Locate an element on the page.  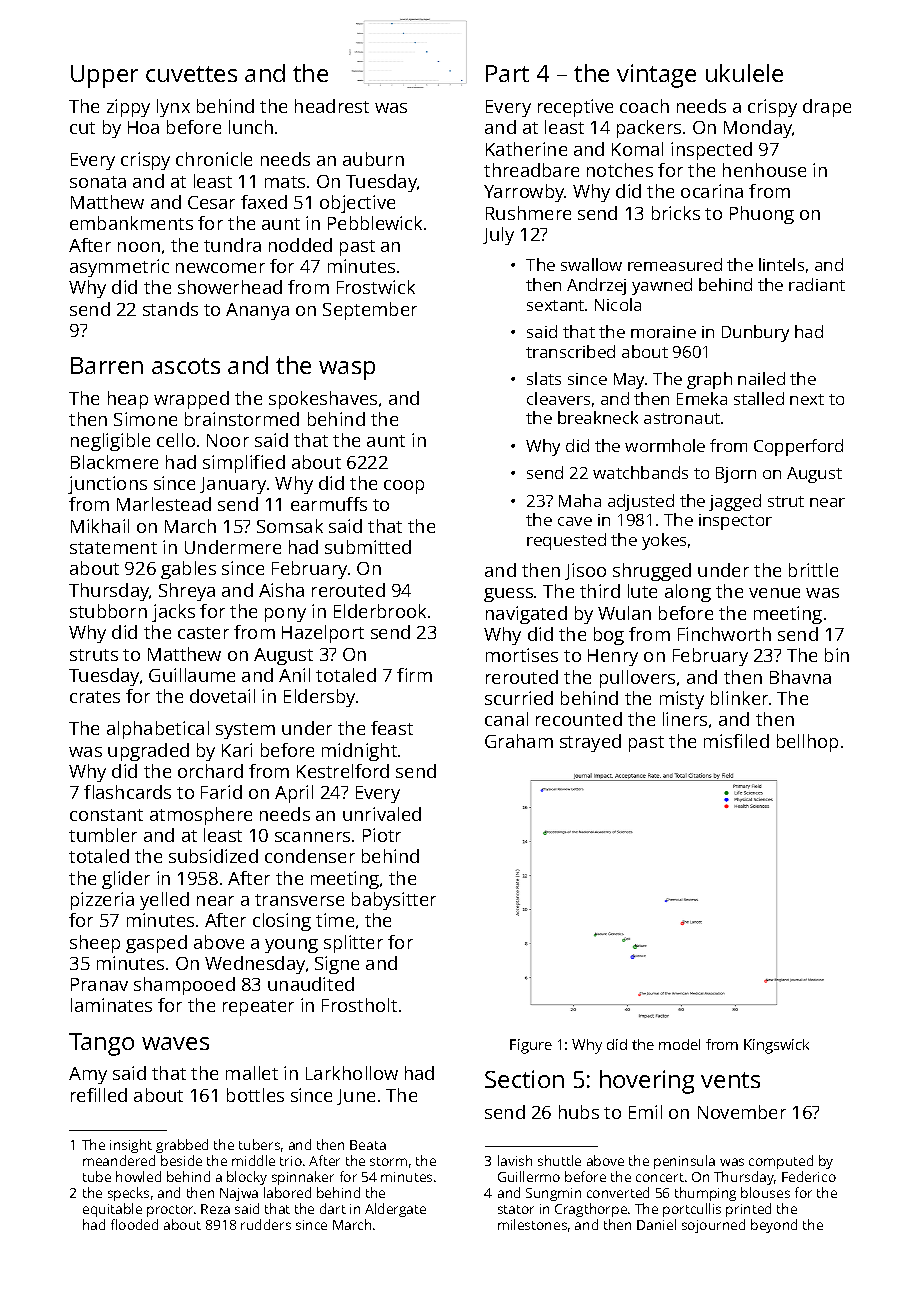
repeater is located at coordinates (258, 1008).
